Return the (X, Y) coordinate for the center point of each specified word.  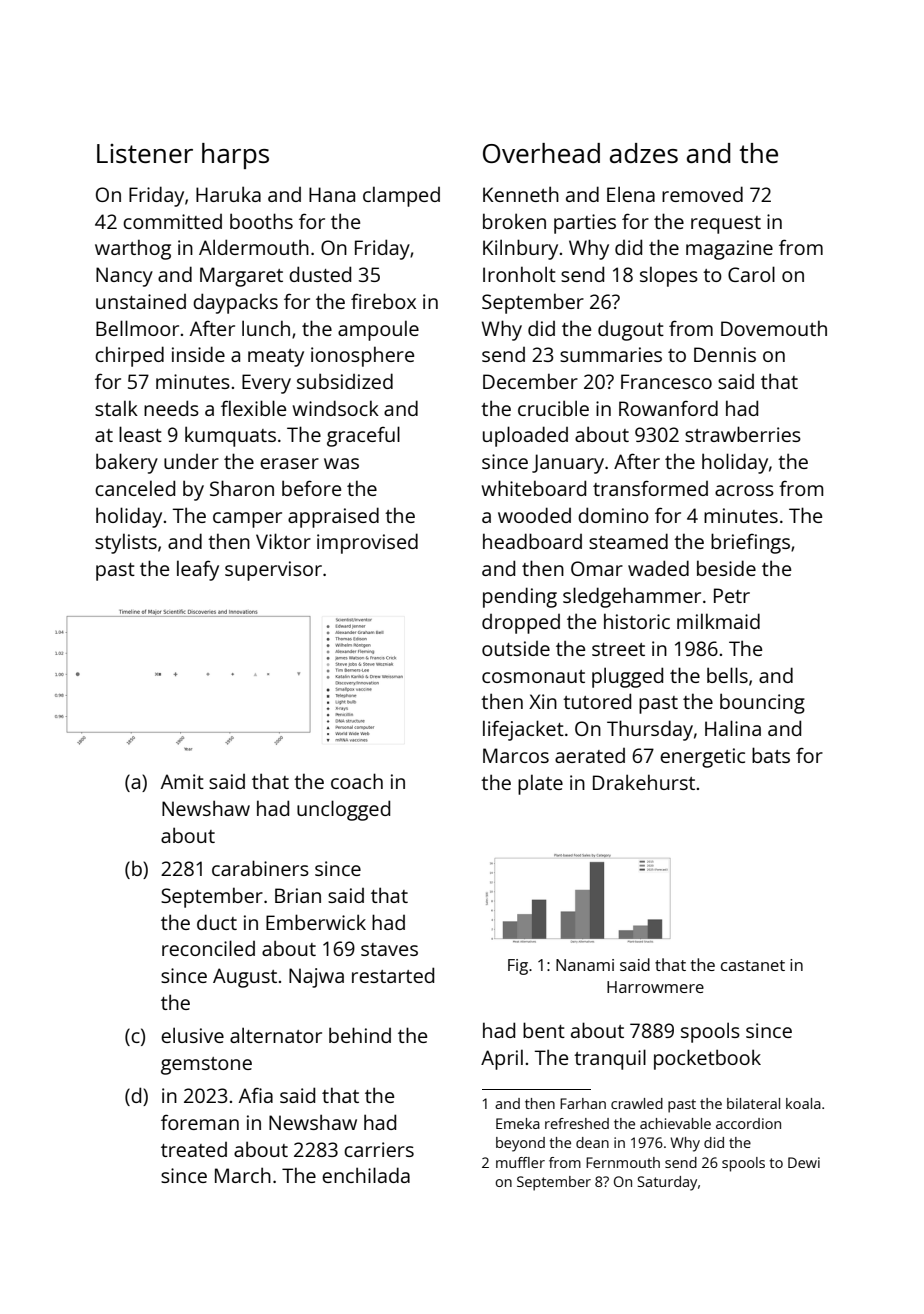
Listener (145, 153)
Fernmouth (623, 1162)
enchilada (366, 1175)
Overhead (541, 153)
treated (194, 1149)
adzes (644, 153)
